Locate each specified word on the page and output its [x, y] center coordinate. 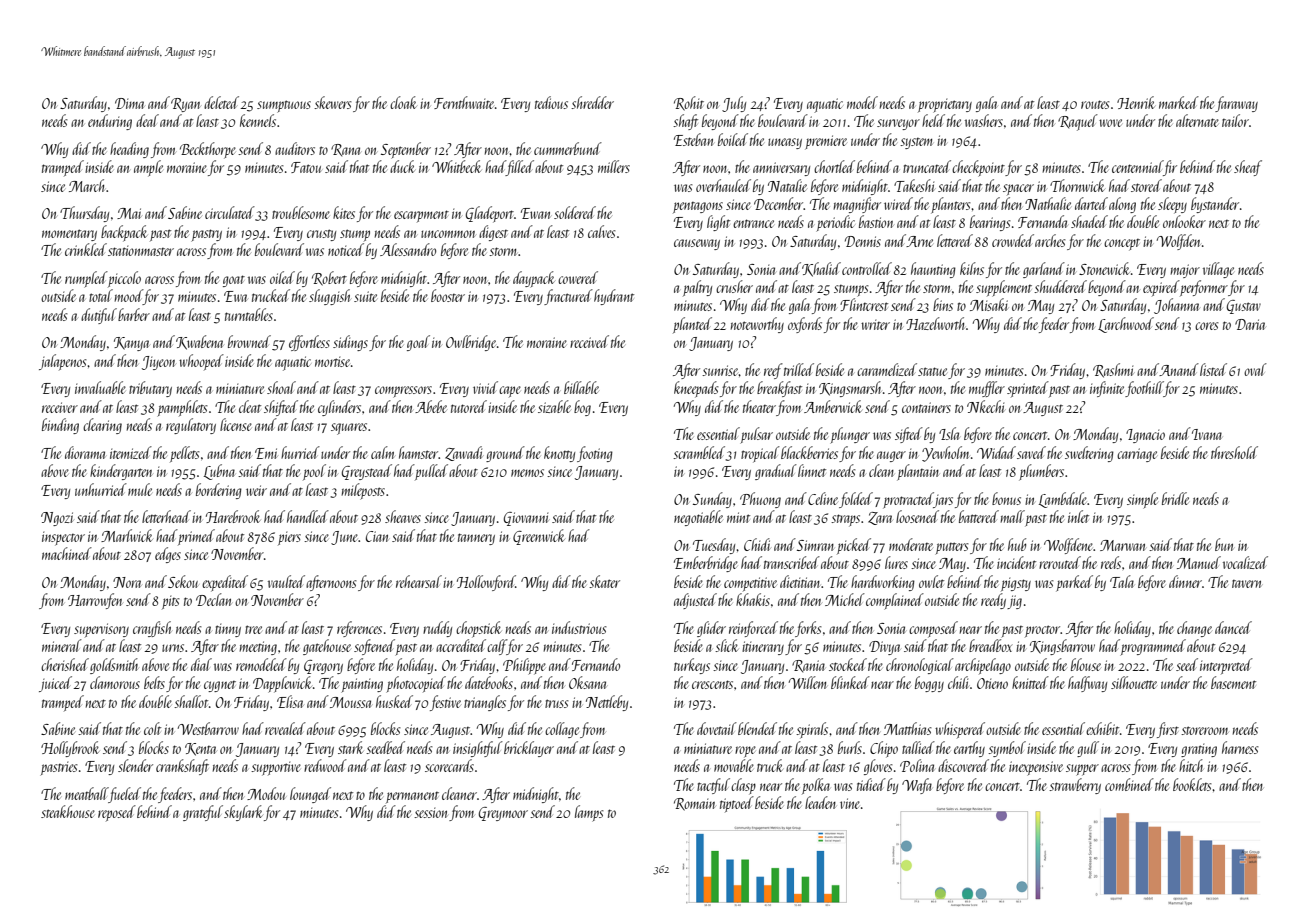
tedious [551, 102]
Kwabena [200, 342]
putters [952, 548]
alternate [1197, 120]
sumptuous [284, 106]
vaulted [286, 581]
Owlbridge [471, 343]
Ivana [1207, 434]
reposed [117, 813]
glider [711, 629]
